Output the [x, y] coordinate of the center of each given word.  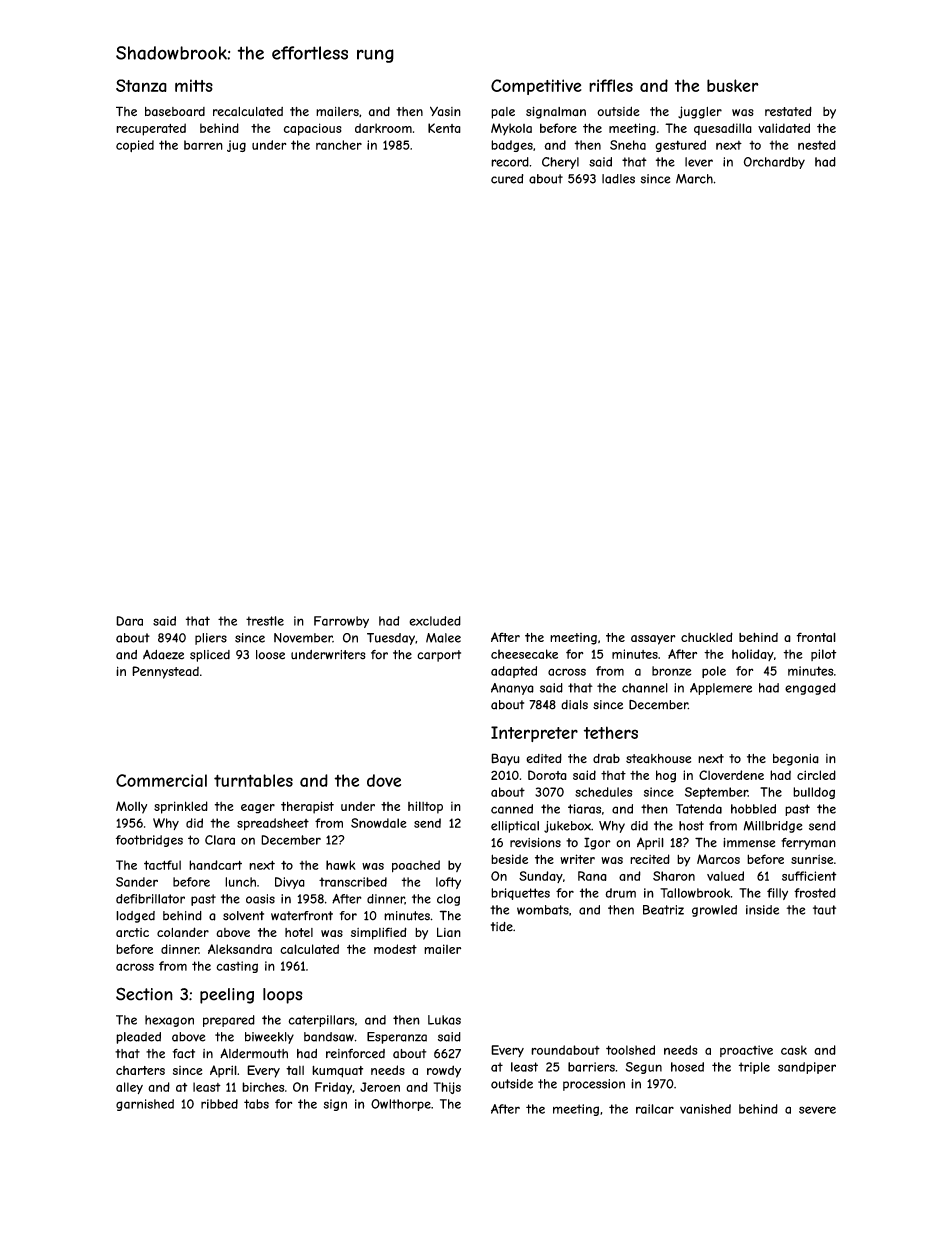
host [691, 826]
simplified [379, 933]
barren [203, 145]
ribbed [219, 1104]
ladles [618, 179]
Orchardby [774, 163]
